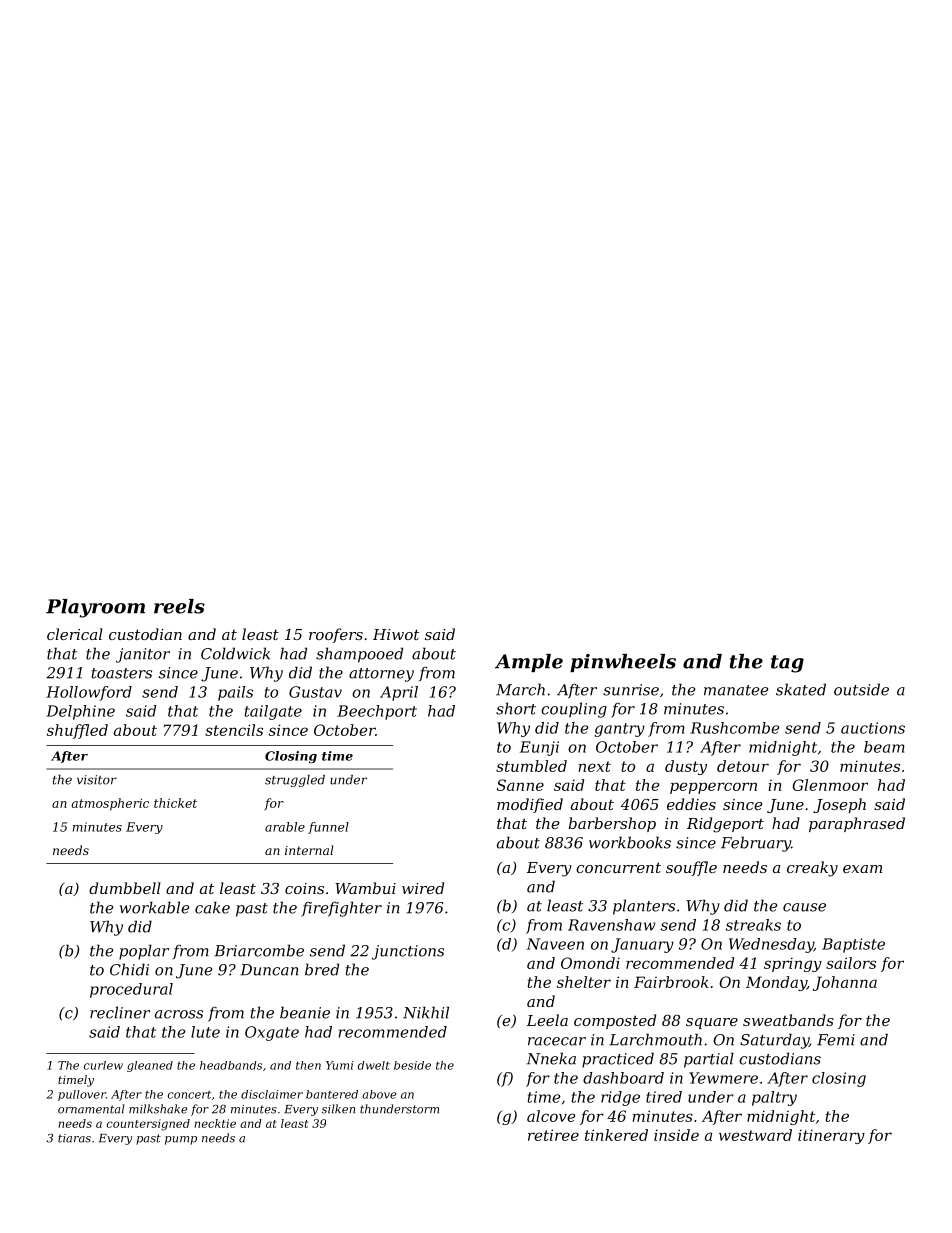  I want to click on barbershop, so click(612, 824).
